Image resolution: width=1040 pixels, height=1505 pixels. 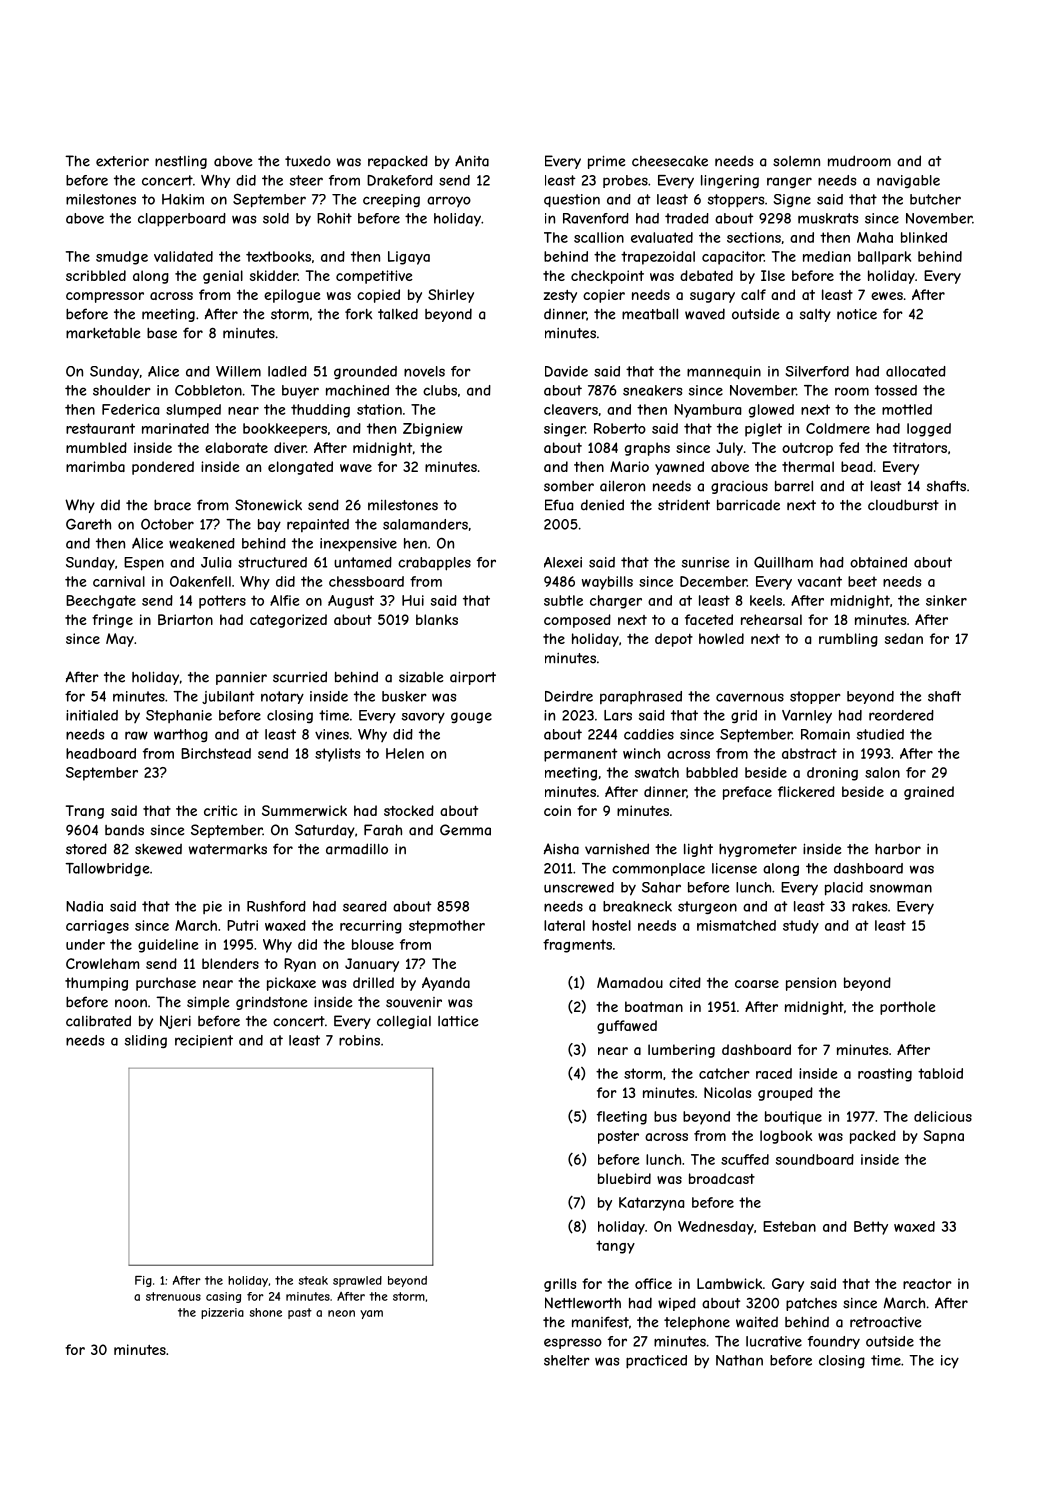 What do you see at coordinates (697, 1323) in the screenshot?
I see `telephone` at bounding box center [697, 1323].
